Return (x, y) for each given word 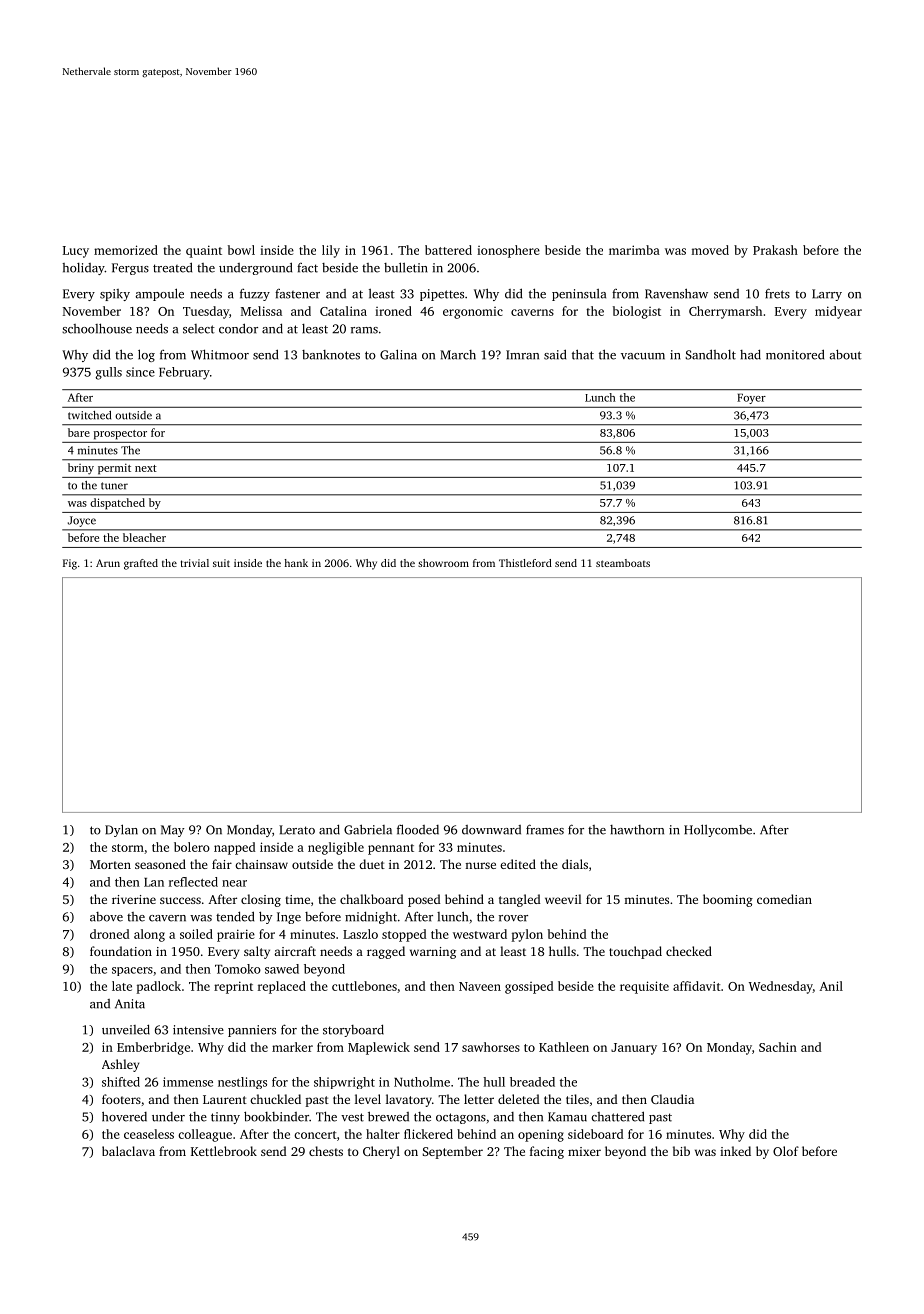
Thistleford (525, 563)
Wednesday (781, 987)
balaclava (128, 1151)
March (458, 355)
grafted (141, 564)
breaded (532, 1082)
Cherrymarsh (725, 312)
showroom (443, 563)
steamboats (623, 563)
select (199, 329)
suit (221, 563)
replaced (282, 987)
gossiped (529, 987)
